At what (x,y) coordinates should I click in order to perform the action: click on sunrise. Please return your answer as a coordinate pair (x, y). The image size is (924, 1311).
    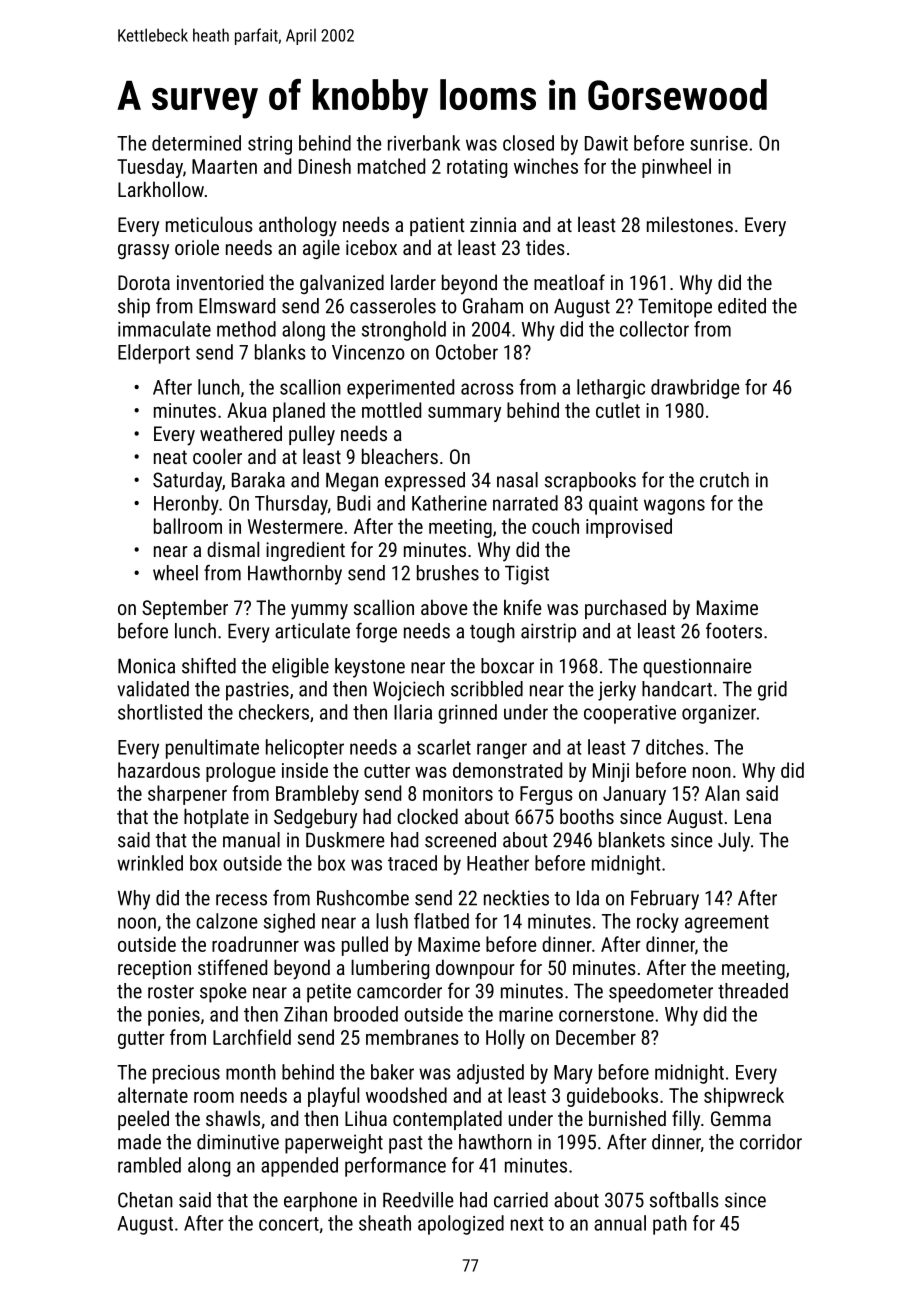
    Looking at the image, I should click on (719, 143).
